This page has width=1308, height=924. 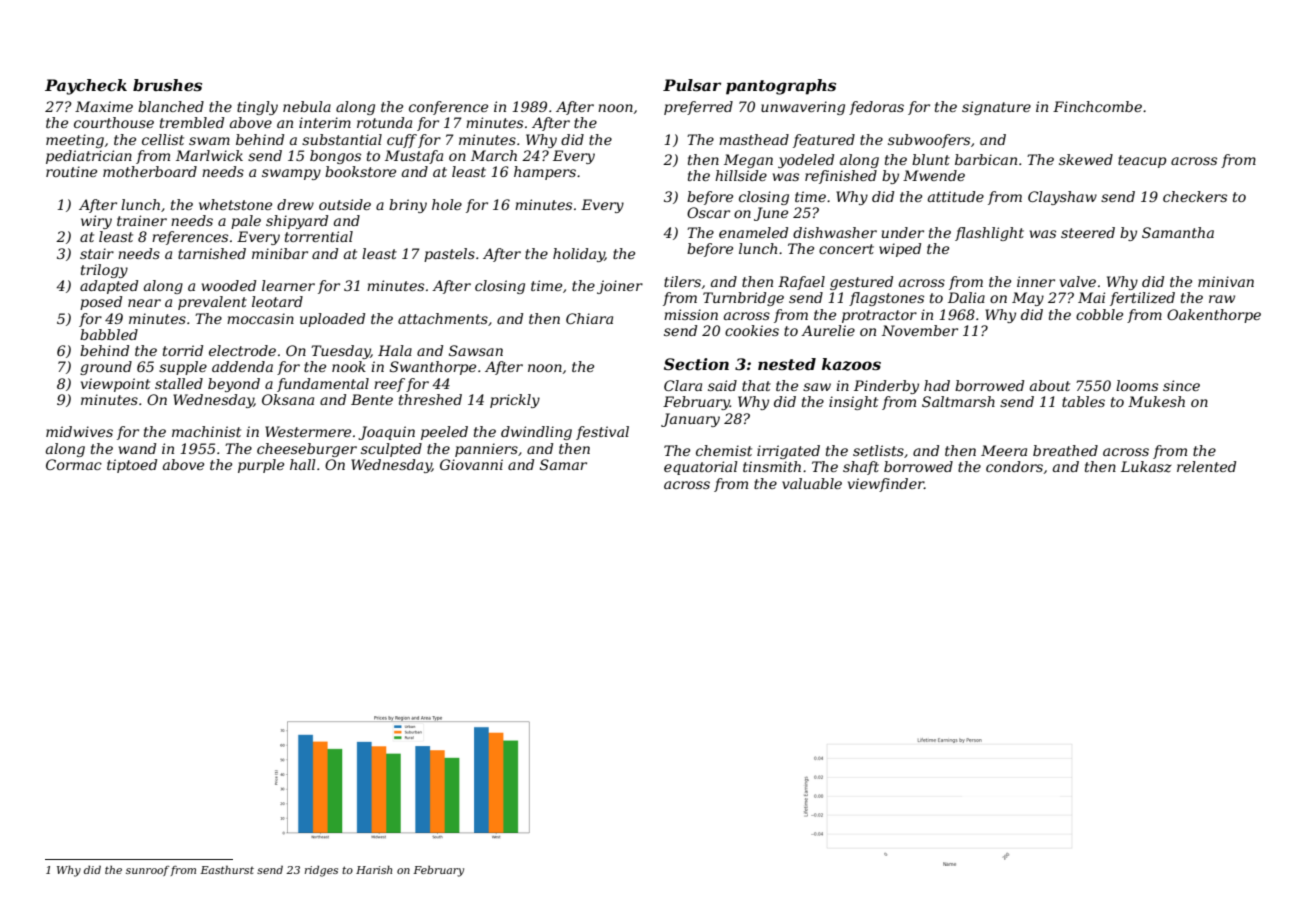 What do you see at coordinates (448, 108) in the page?
I see `conference` at bounding box center [448, 108].
